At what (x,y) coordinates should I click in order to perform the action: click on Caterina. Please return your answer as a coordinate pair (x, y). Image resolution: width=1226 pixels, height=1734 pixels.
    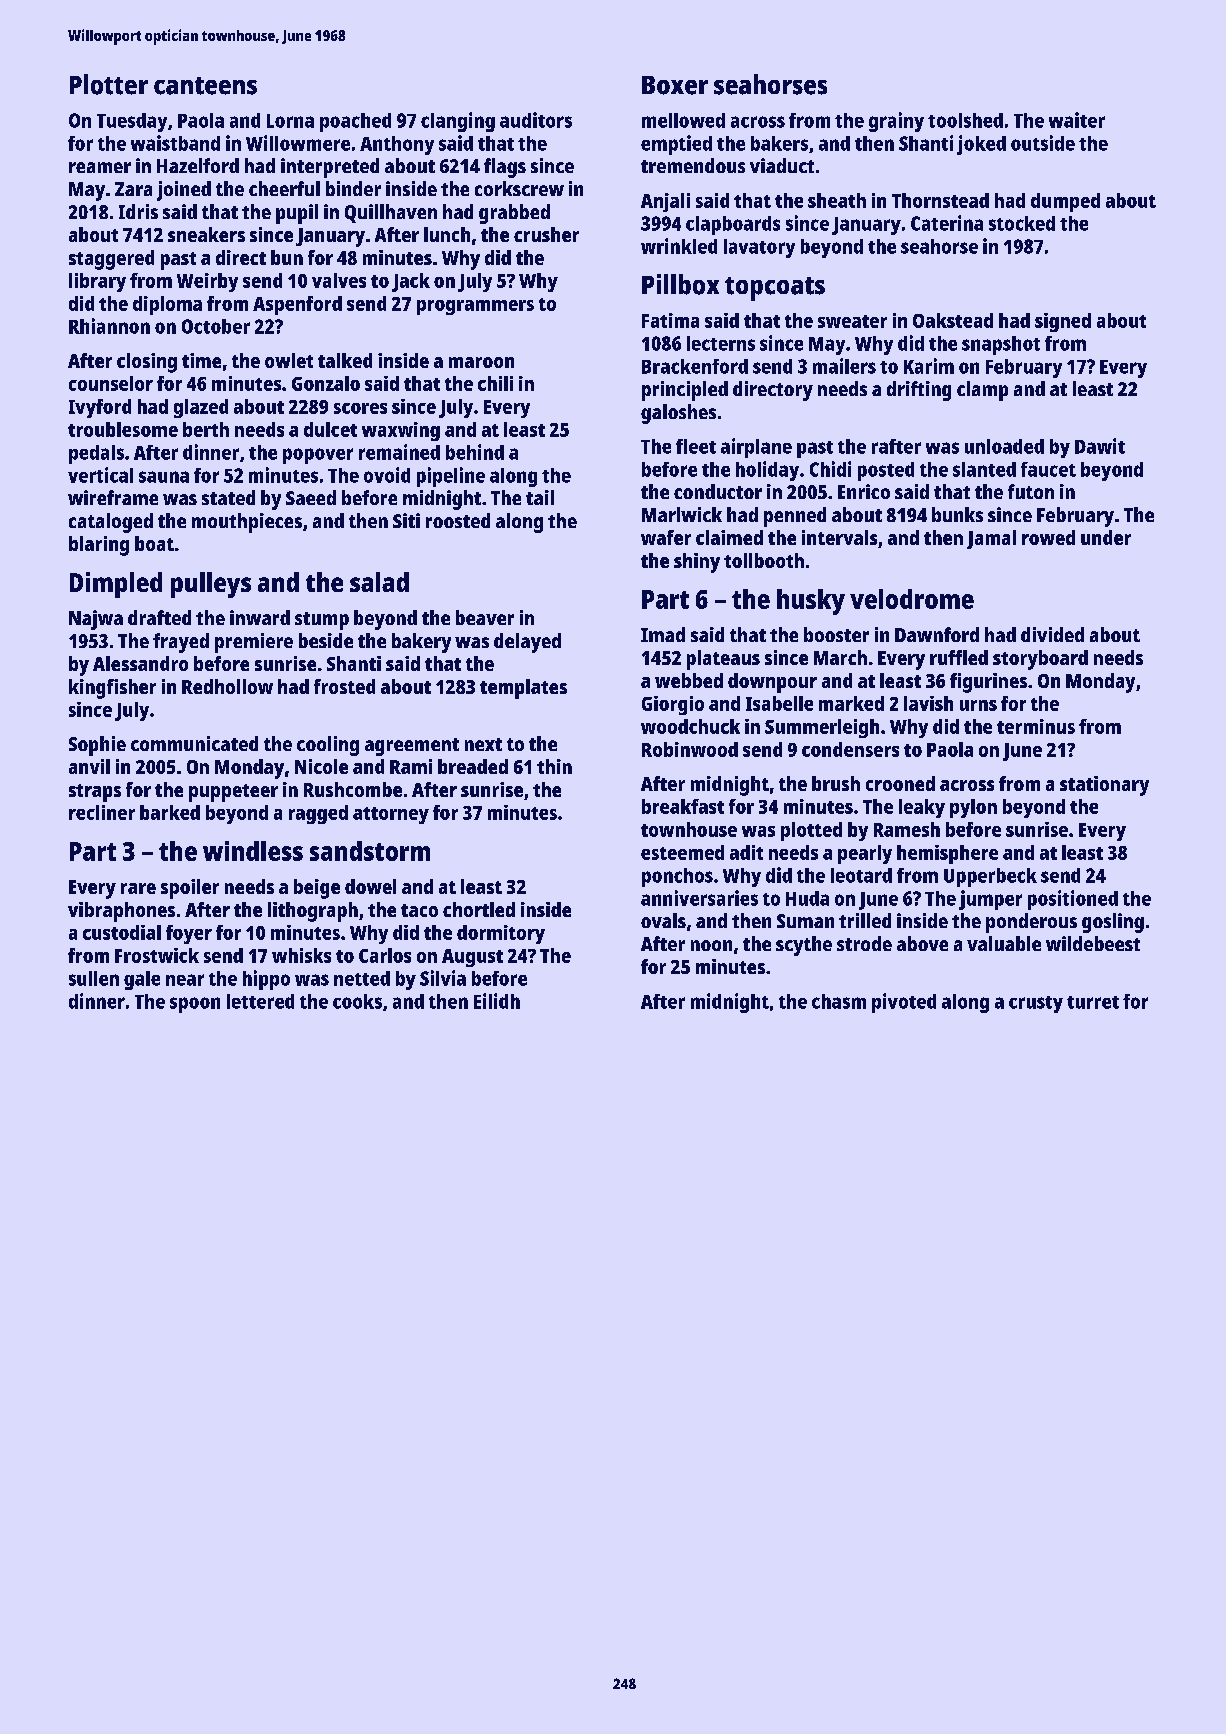
    Looking at the image, I should click on (947, 223).
